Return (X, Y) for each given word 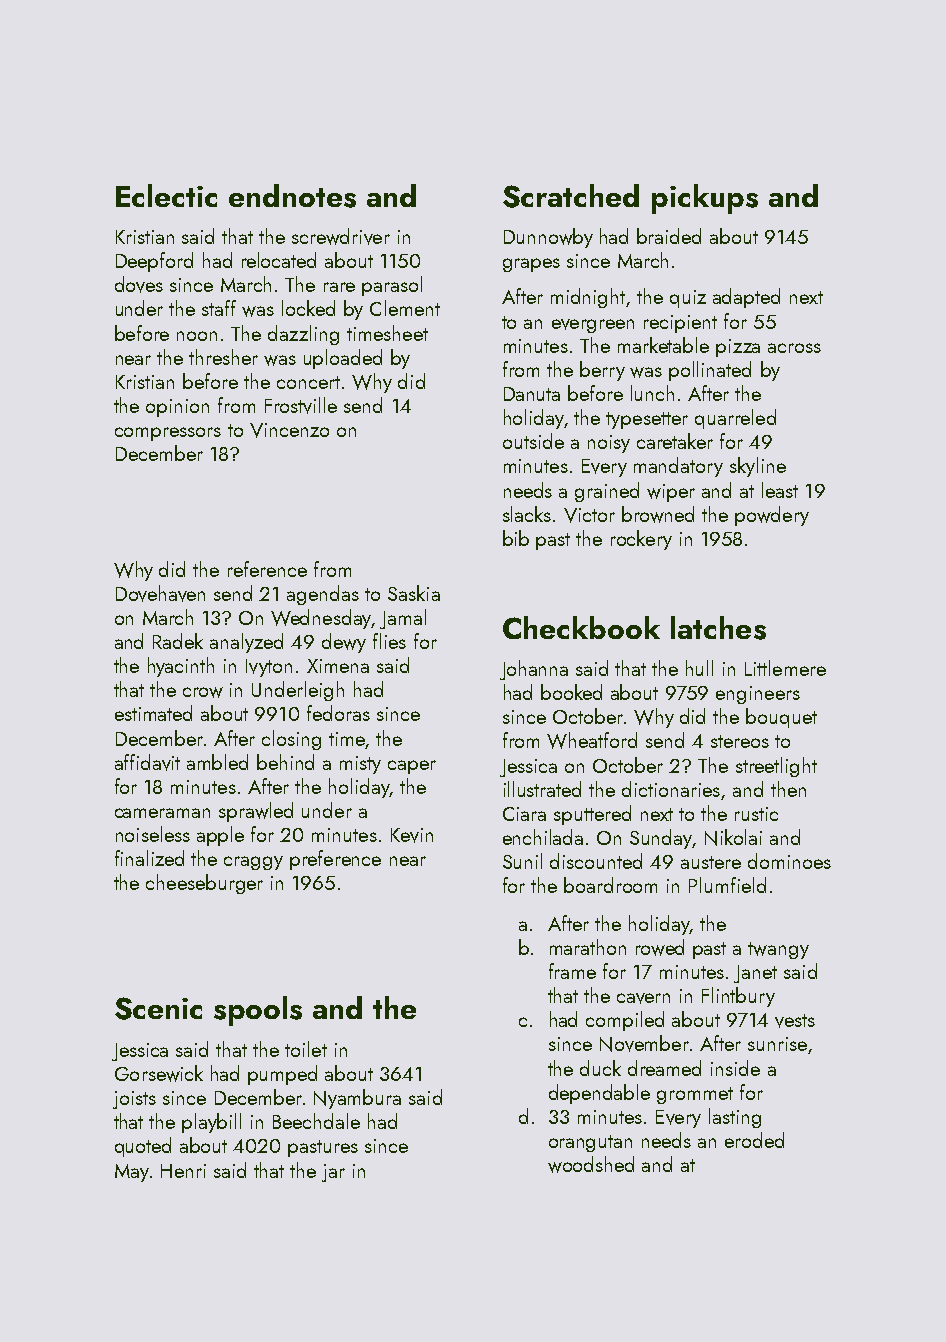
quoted (143, 1147)
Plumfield (727, 885)
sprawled (256, 812)
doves (139, 284)
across (794, 348)
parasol (392, 286)
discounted (596, 861)
